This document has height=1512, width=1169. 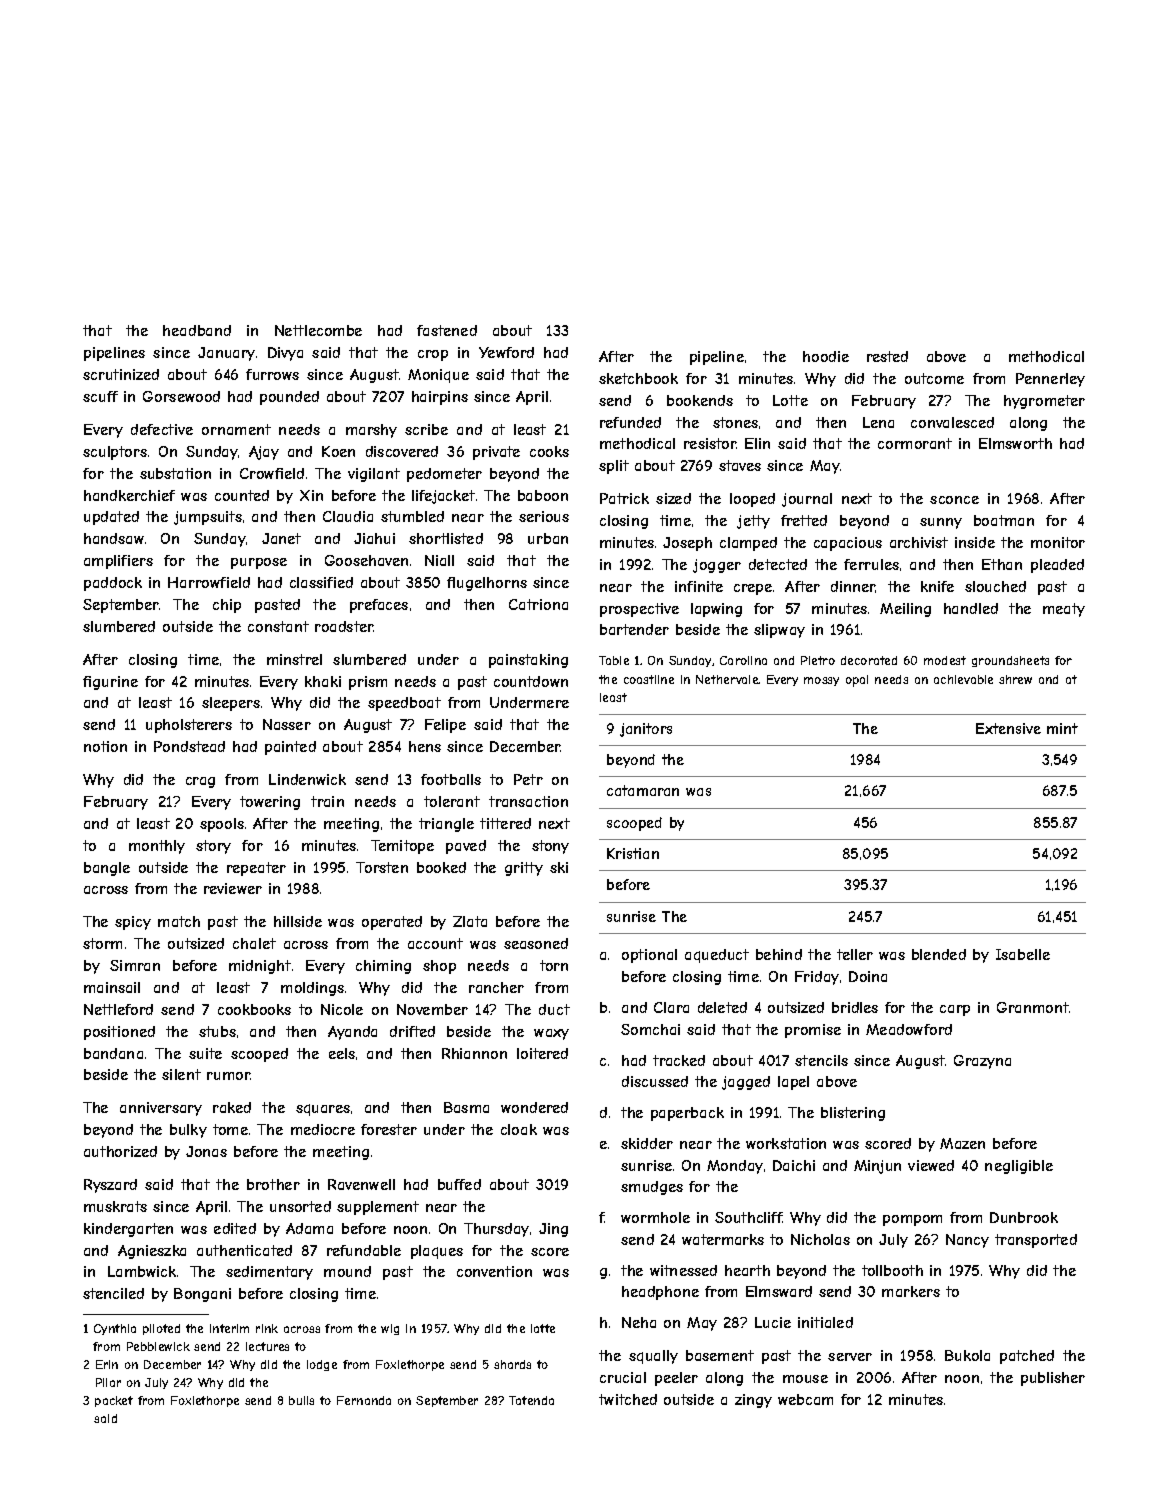 What do you see at coordinates (553, 1230) in the document?
I see `Jing` at bounding box center [553, 1230].
